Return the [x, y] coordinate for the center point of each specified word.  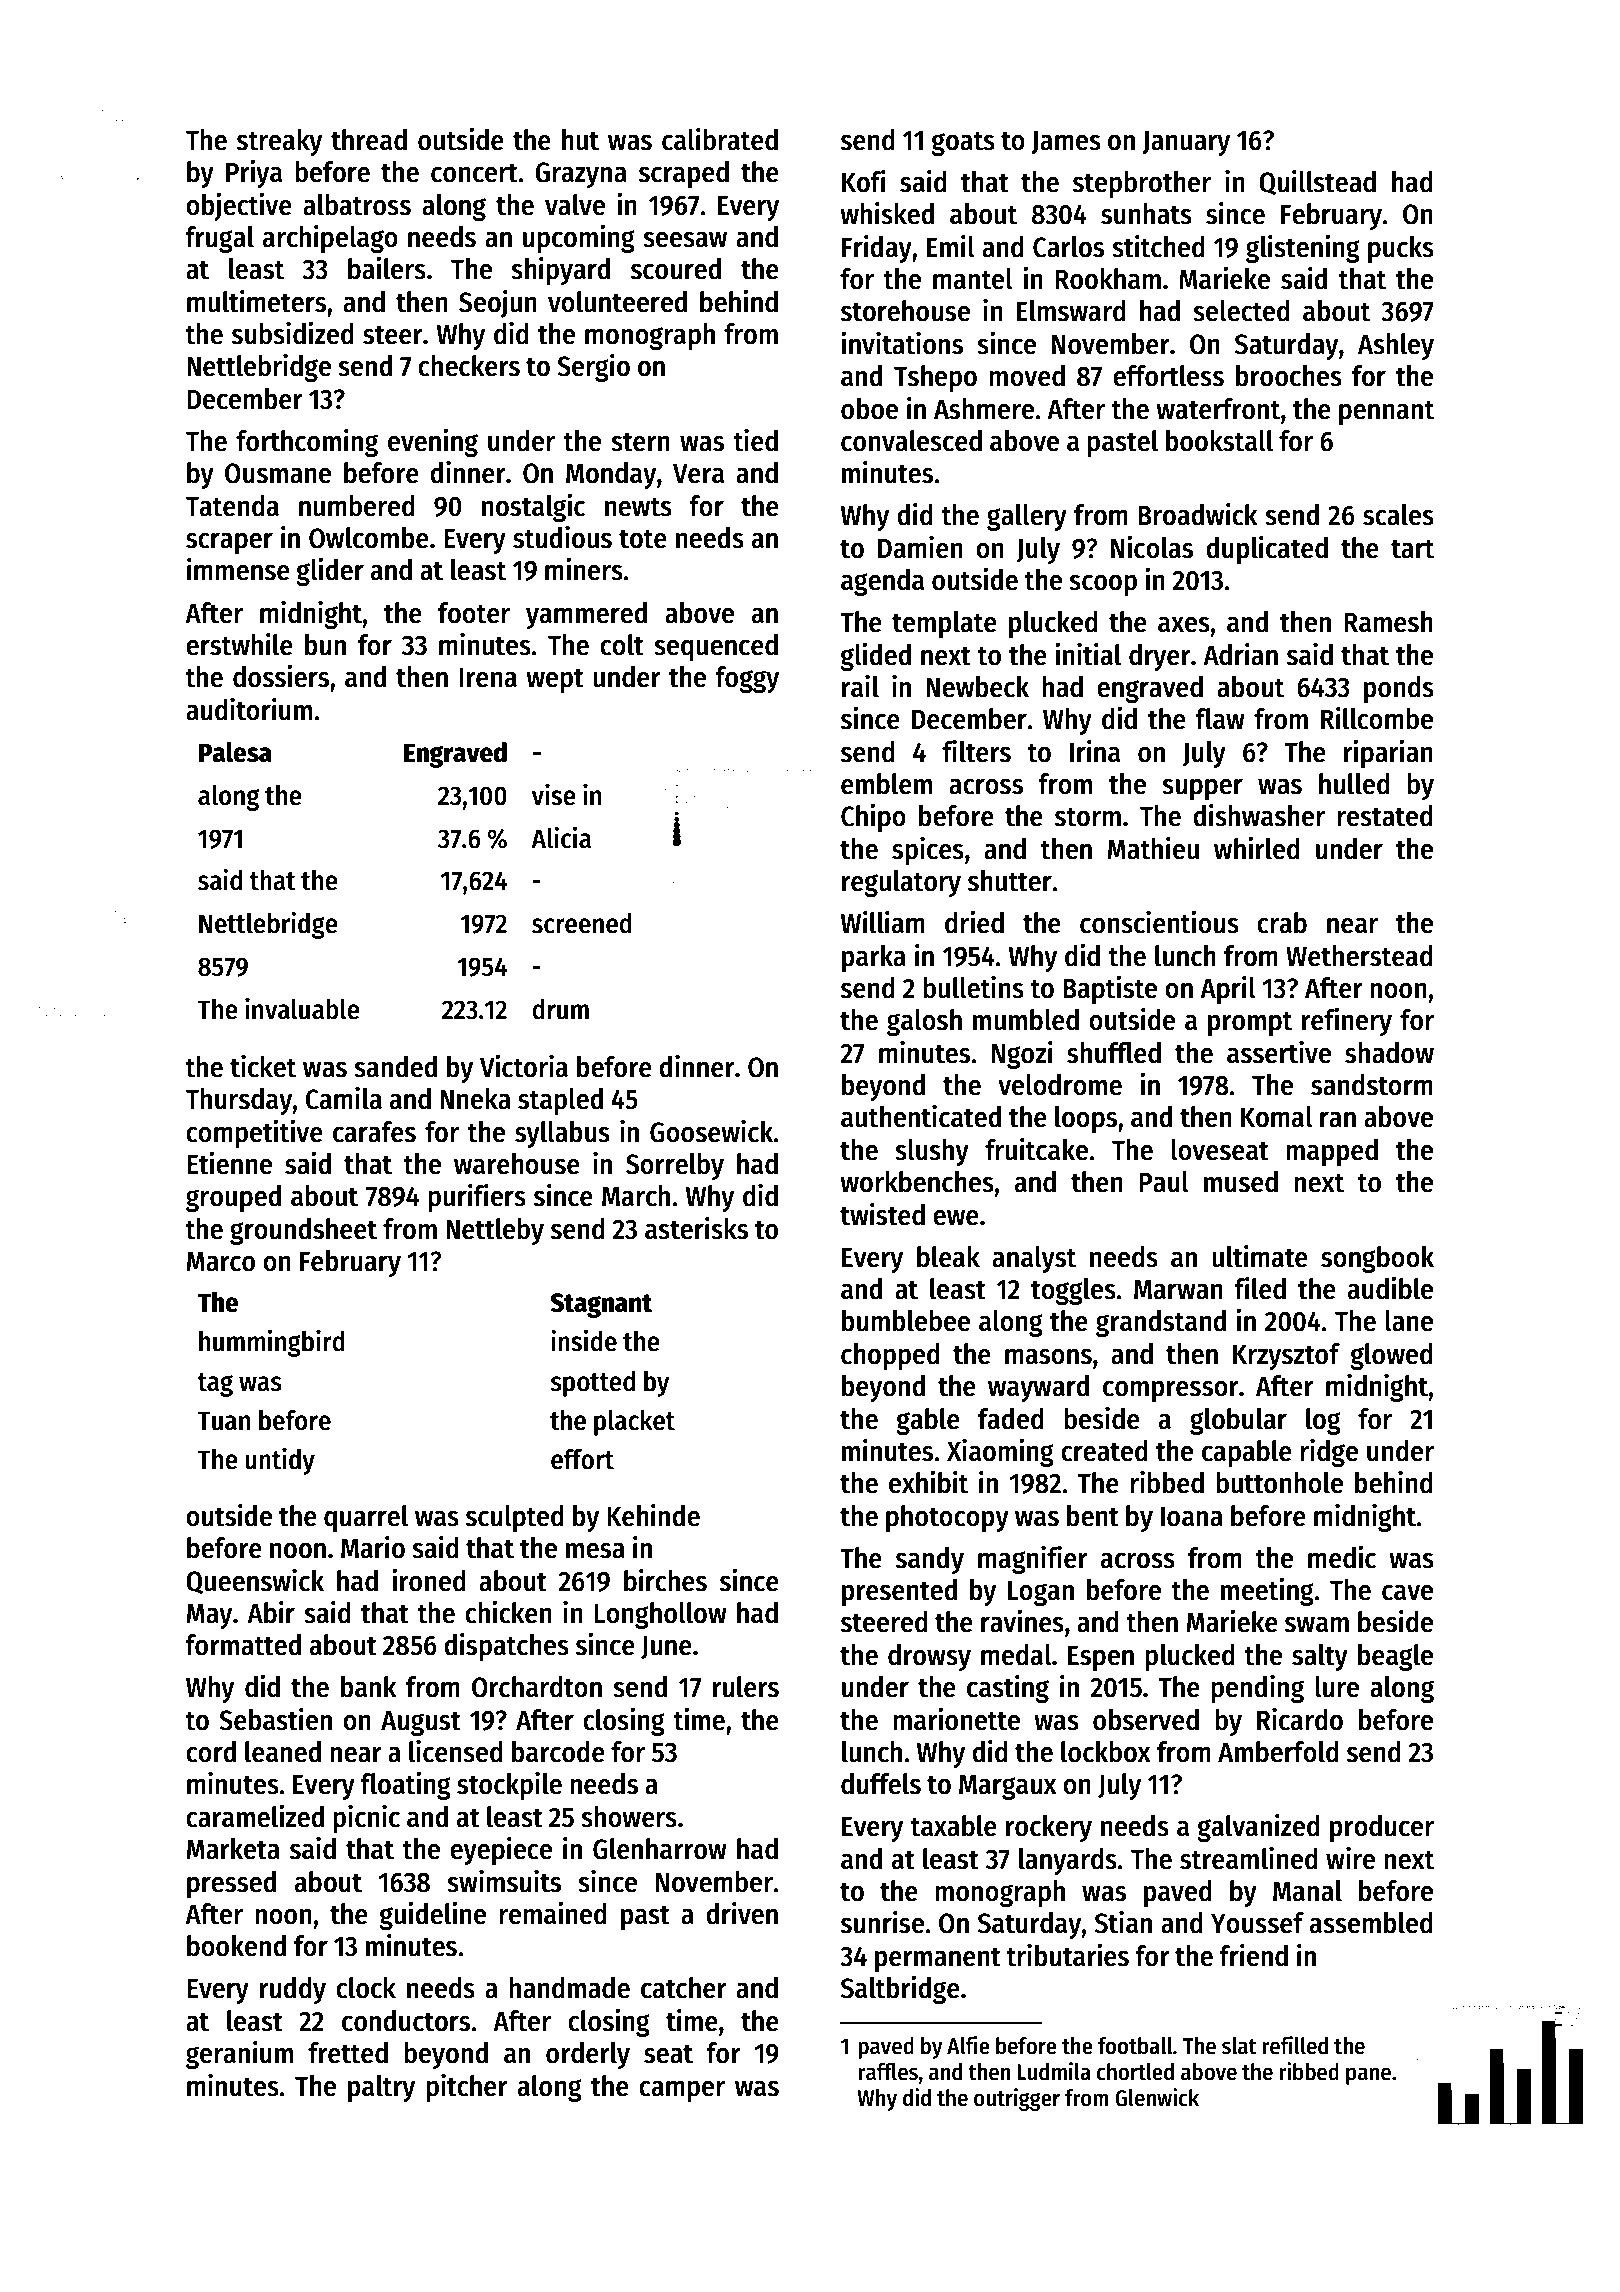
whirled [1257, 848]
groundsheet [303, 1231]
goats [963, 143]
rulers [746, 1687]
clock [366, 1988]
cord [211, 1752]
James [1066, 143]
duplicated [1267, 550]
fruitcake [1036, 1149]
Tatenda [232, 506]
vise [554, 794]
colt [622, 645]
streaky [279, 142]
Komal [1277, 1117]
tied [755, 440]
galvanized [1258, 1828]
